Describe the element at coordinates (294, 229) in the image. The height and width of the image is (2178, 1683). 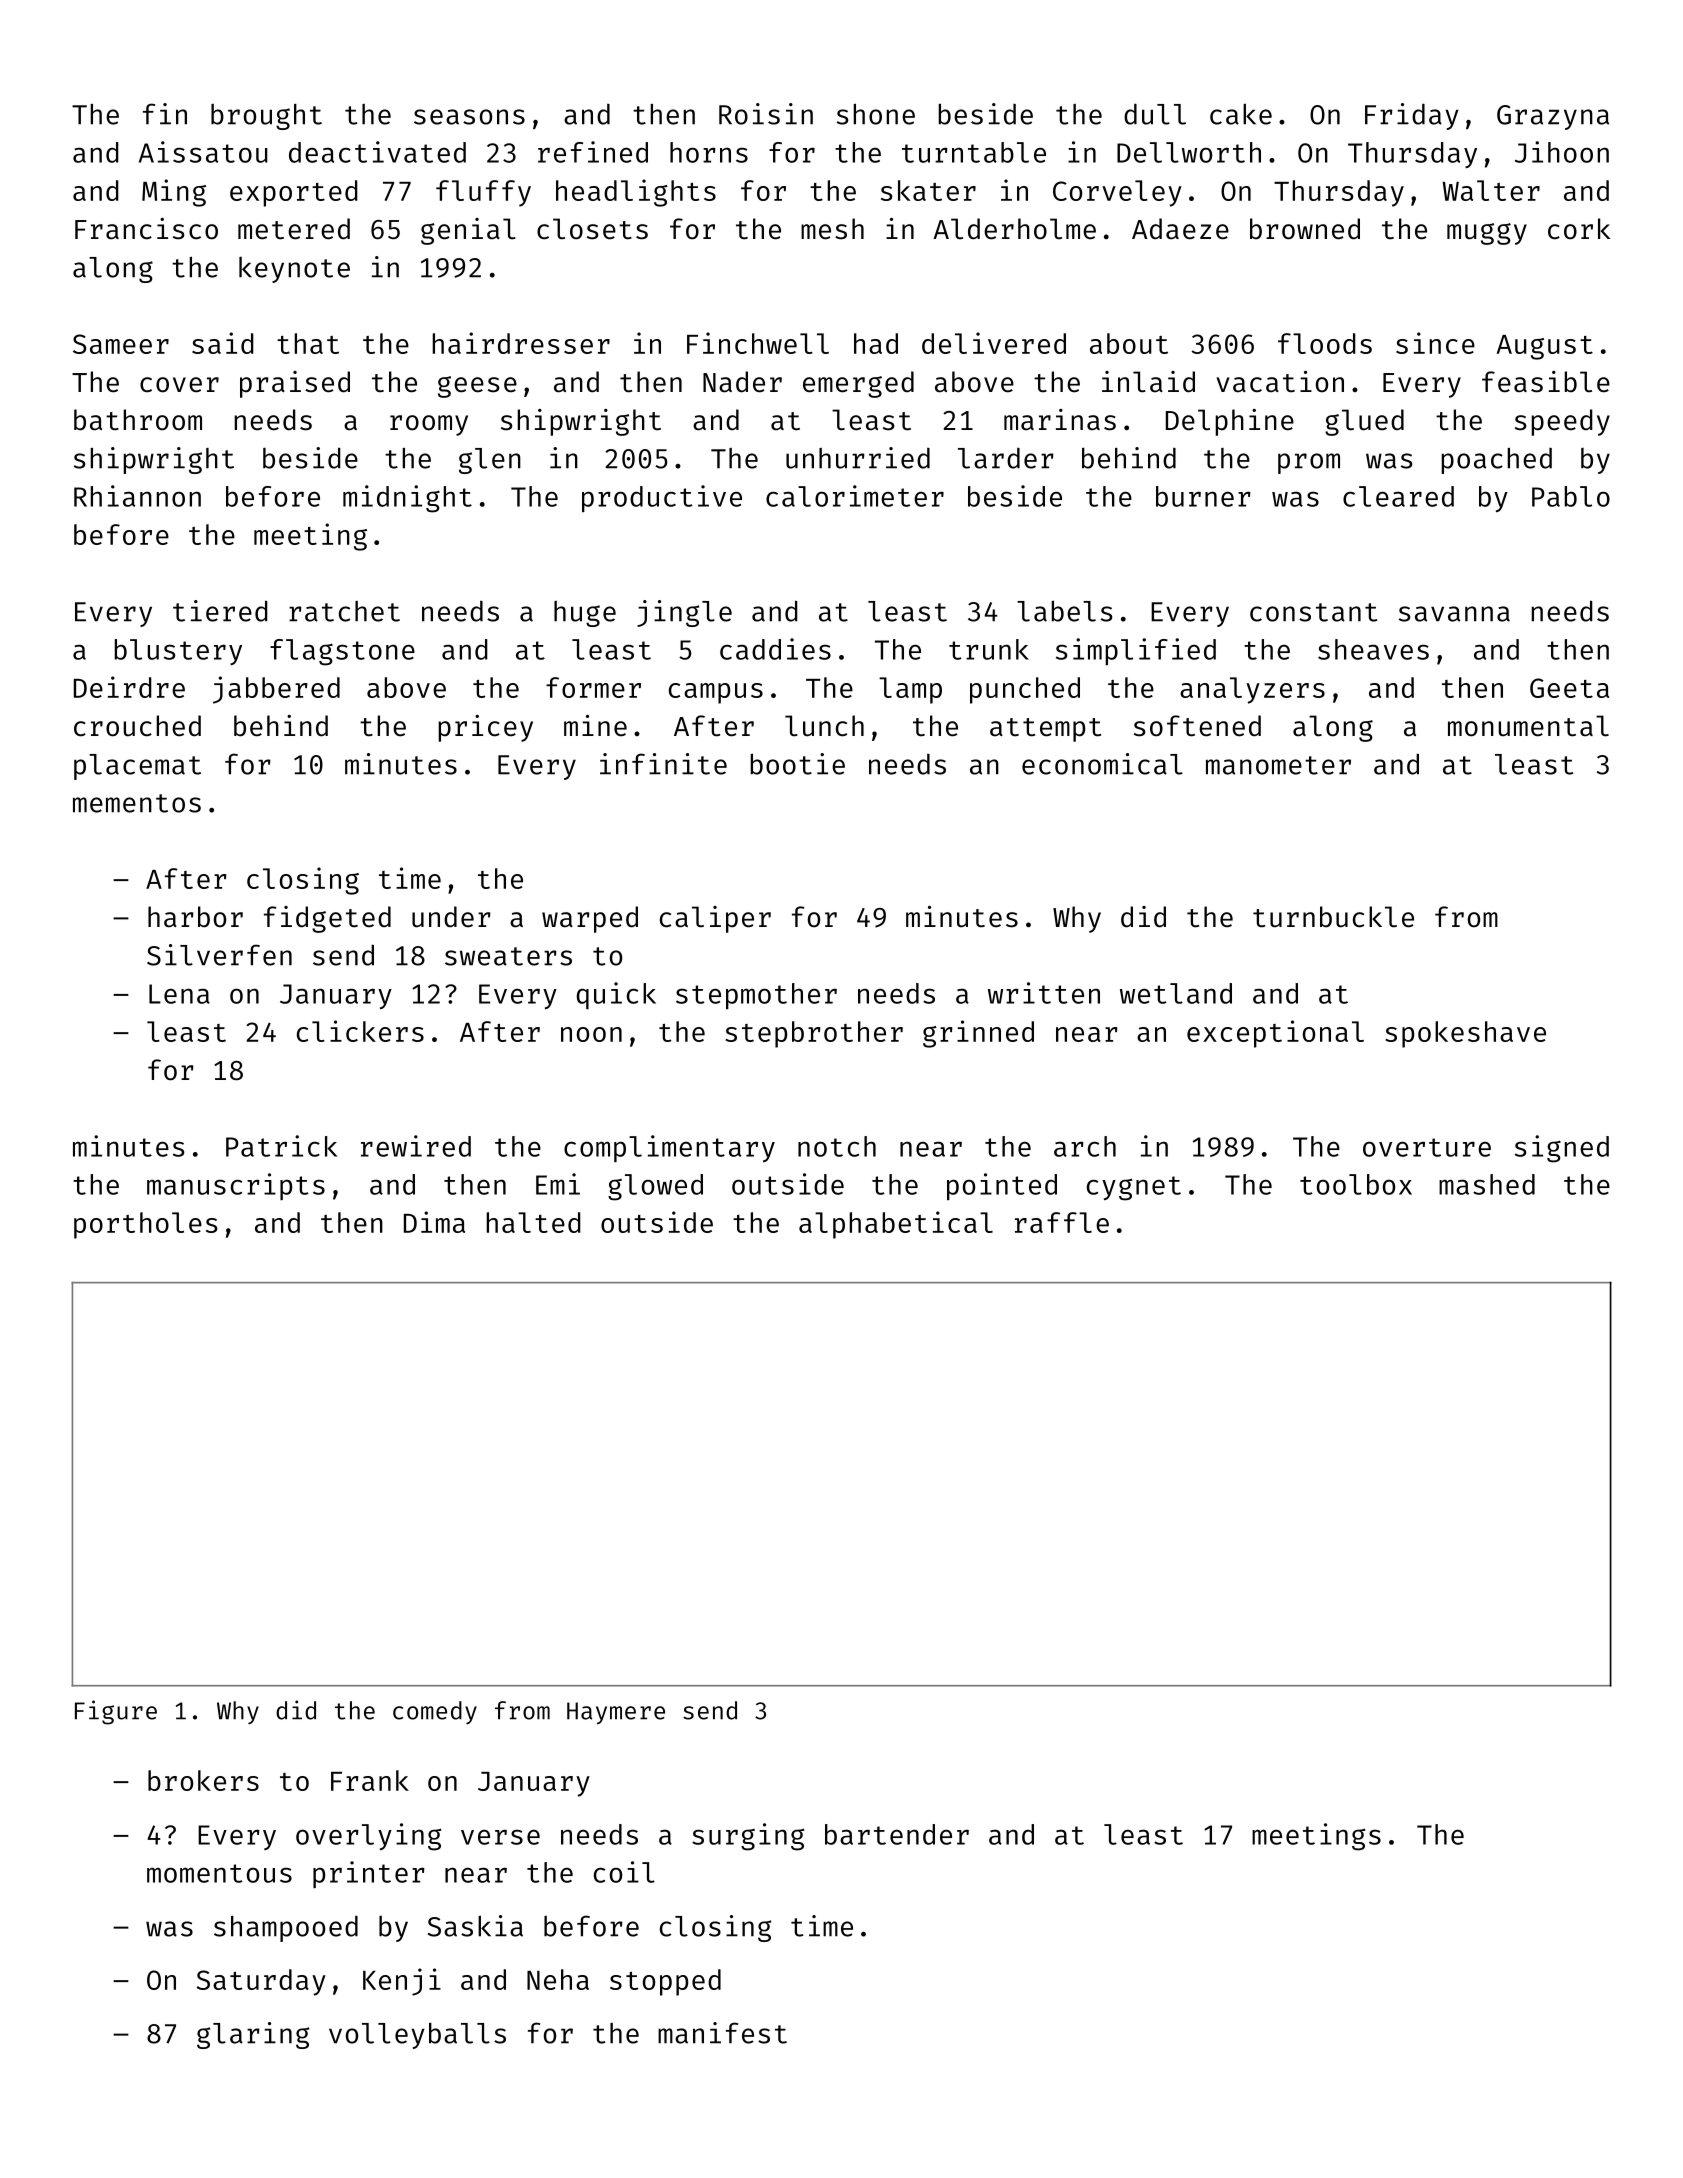
I see `metered` at that location.
